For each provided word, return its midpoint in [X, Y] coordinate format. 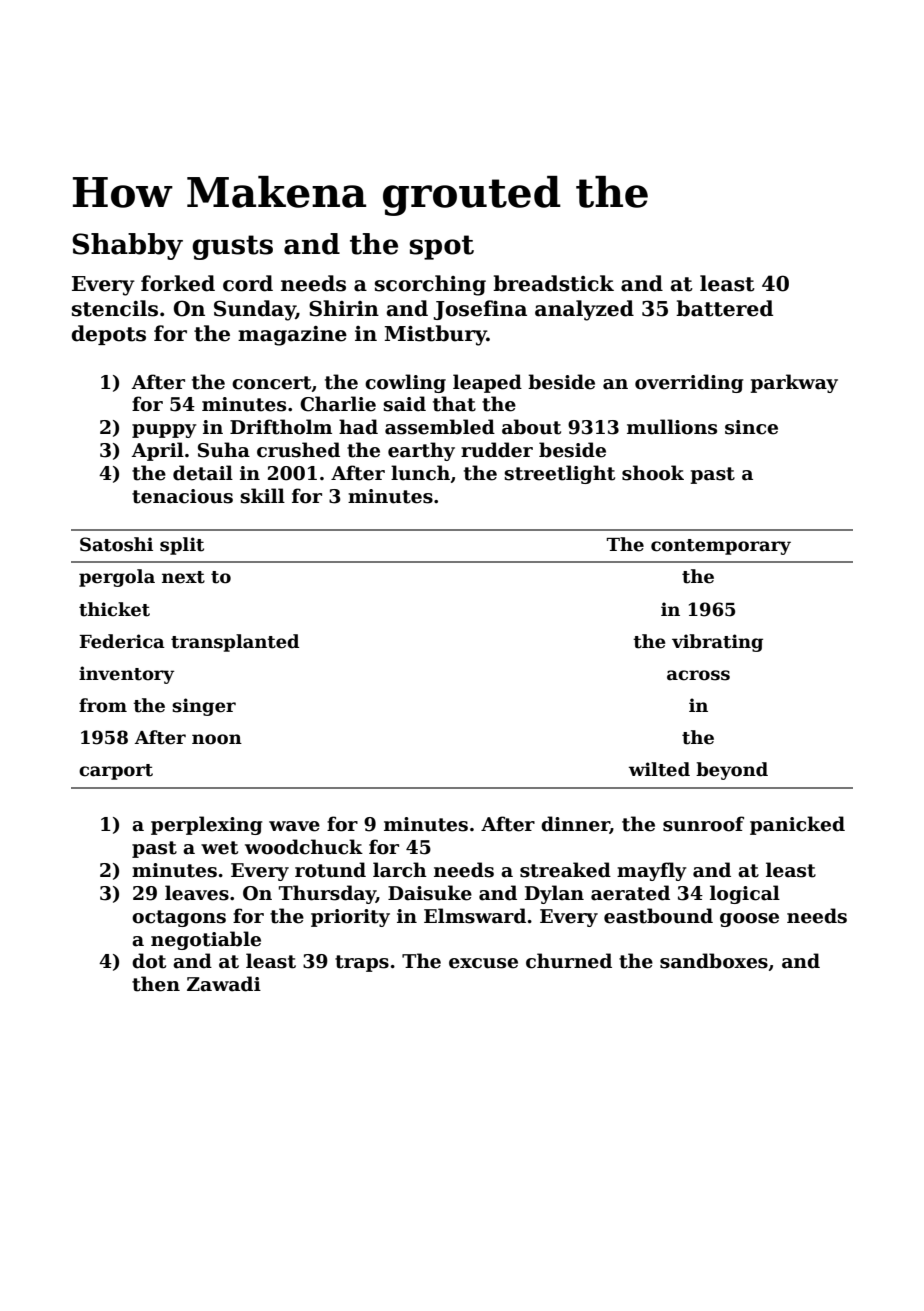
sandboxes [714, 961]
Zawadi [224, 984]
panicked [797, 825]
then [156, 984]
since [751, 427]
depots [108, 335]
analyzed [584, 310]
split [182, 546]
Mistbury [436, 335]
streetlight [560, 474]
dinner [575, 825]
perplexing [207, 825]
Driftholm [281, 427]
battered [724, 308]
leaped [487, 383]
